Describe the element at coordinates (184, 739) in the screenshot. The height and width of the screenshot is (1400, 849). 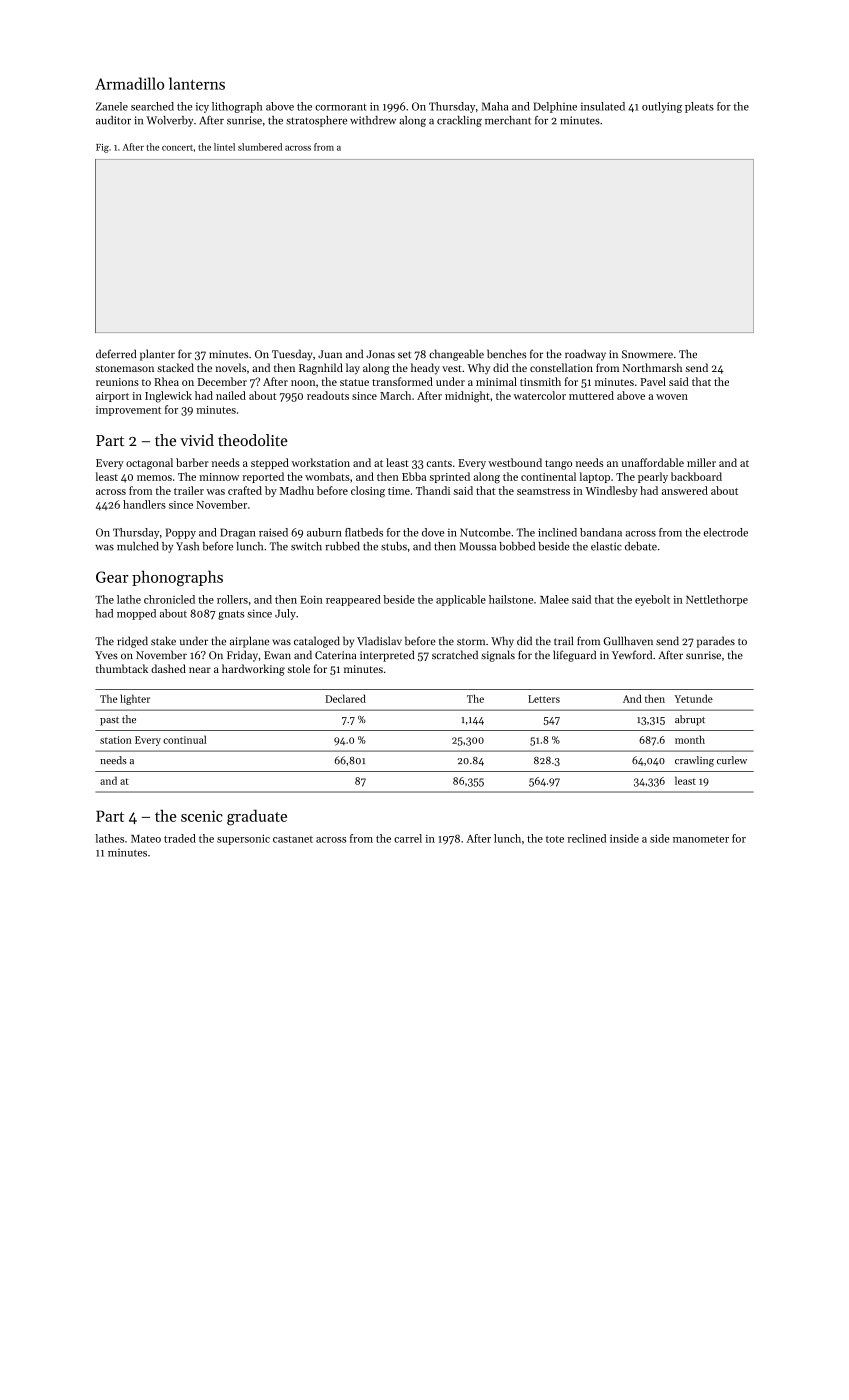
I see `continual` at that location.
